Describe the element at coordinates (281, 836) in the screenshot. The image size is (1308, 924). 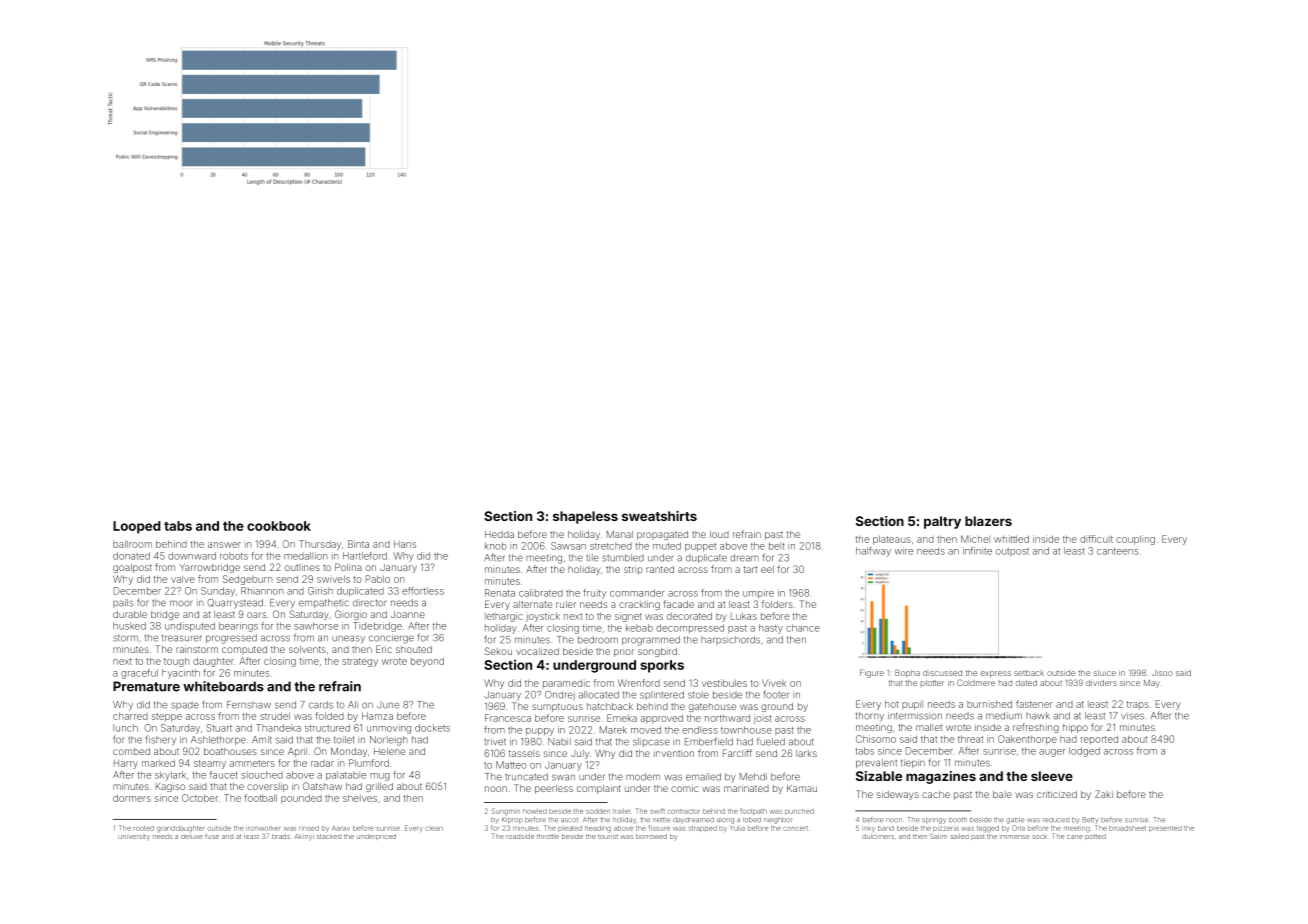
I see `brads` at that location.
